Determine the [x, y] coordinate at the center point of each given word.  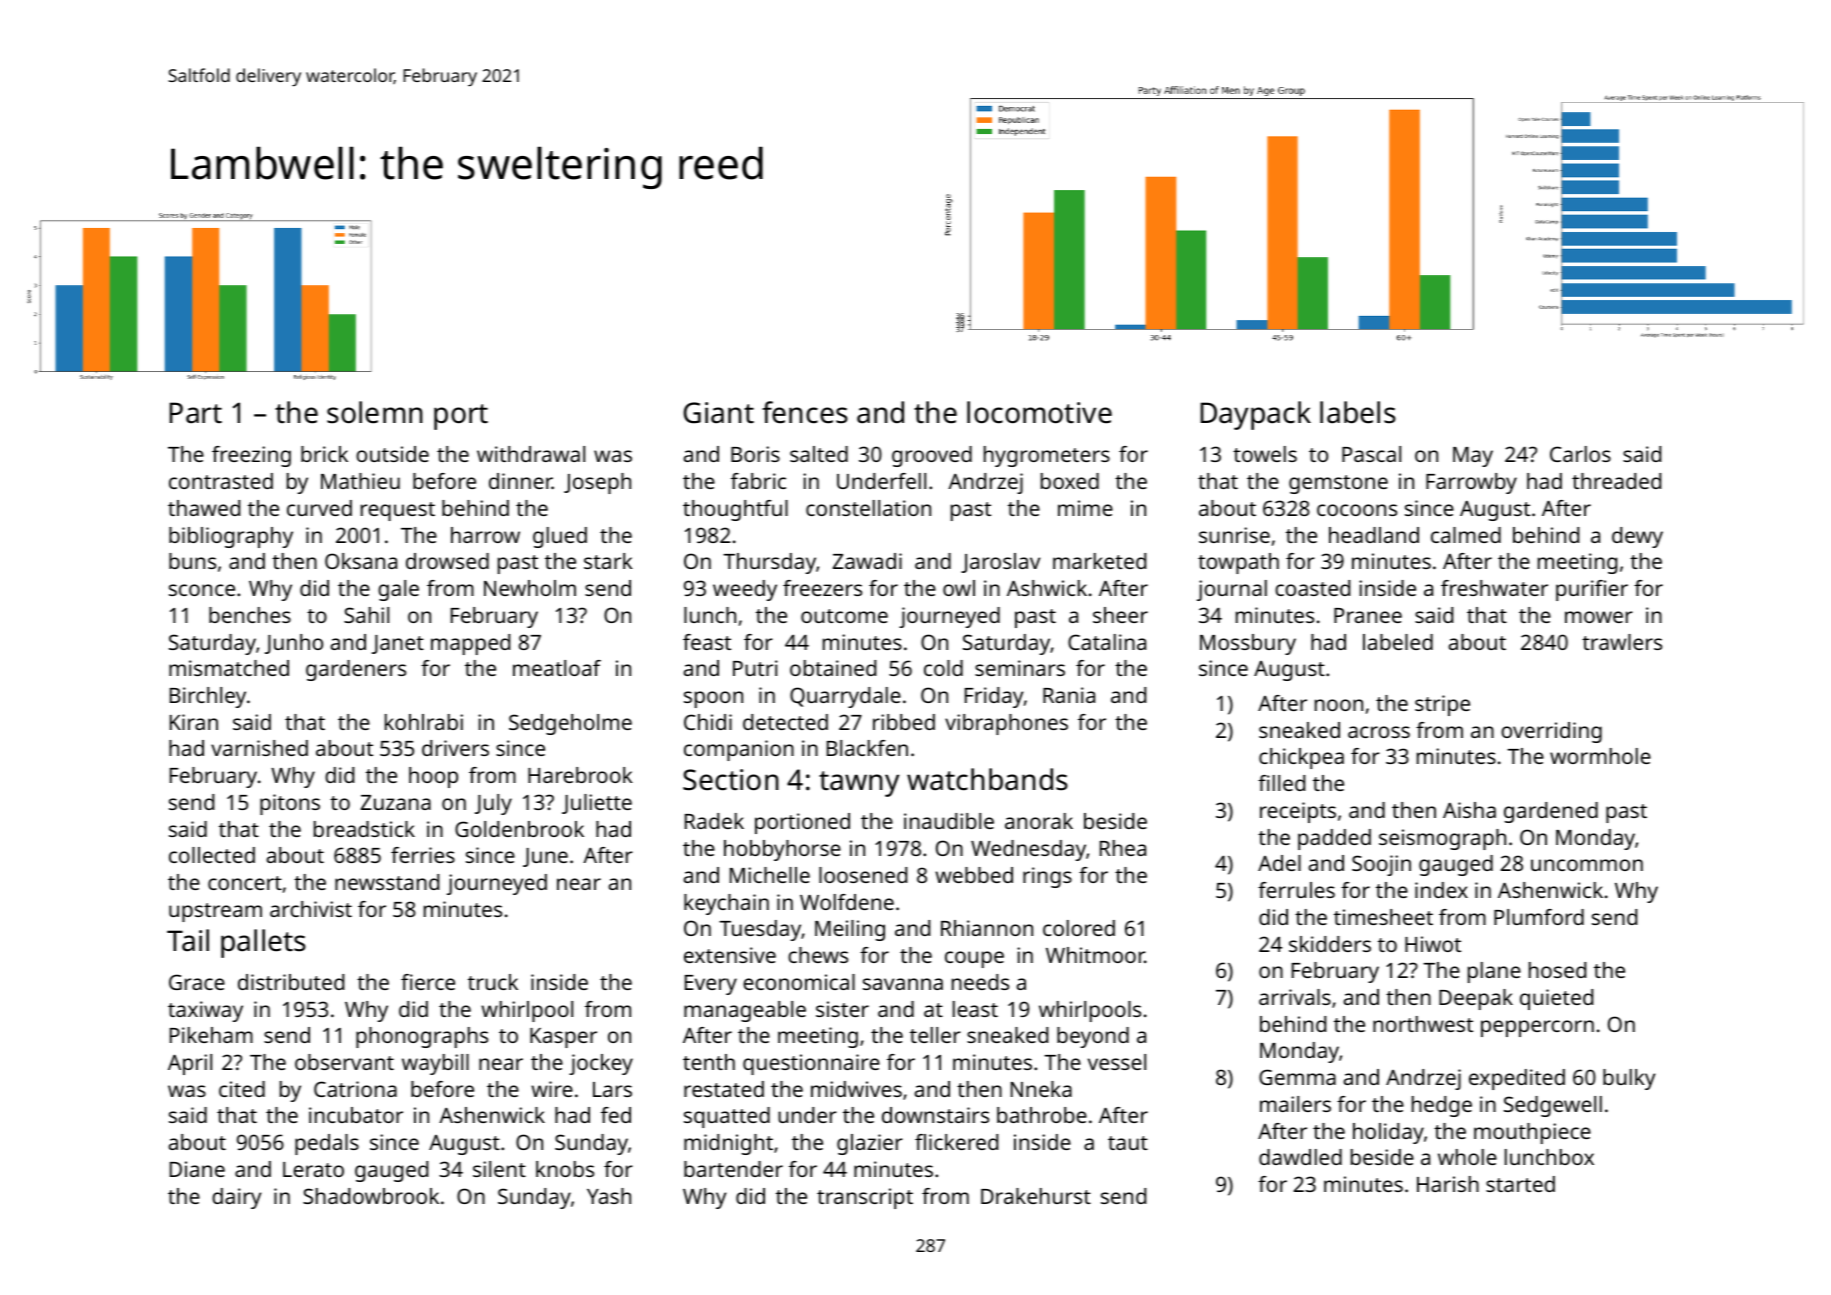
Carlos [1580, 454]
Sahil [366, 615]
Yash [609, 1196]
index [1441, 890]
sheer [1120, 615]
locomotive [1039, 412]
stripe [1442, 705]
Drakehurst [1036, 1196]
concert [245, 883]
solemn [375, 412]
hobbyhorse [782, 850]
